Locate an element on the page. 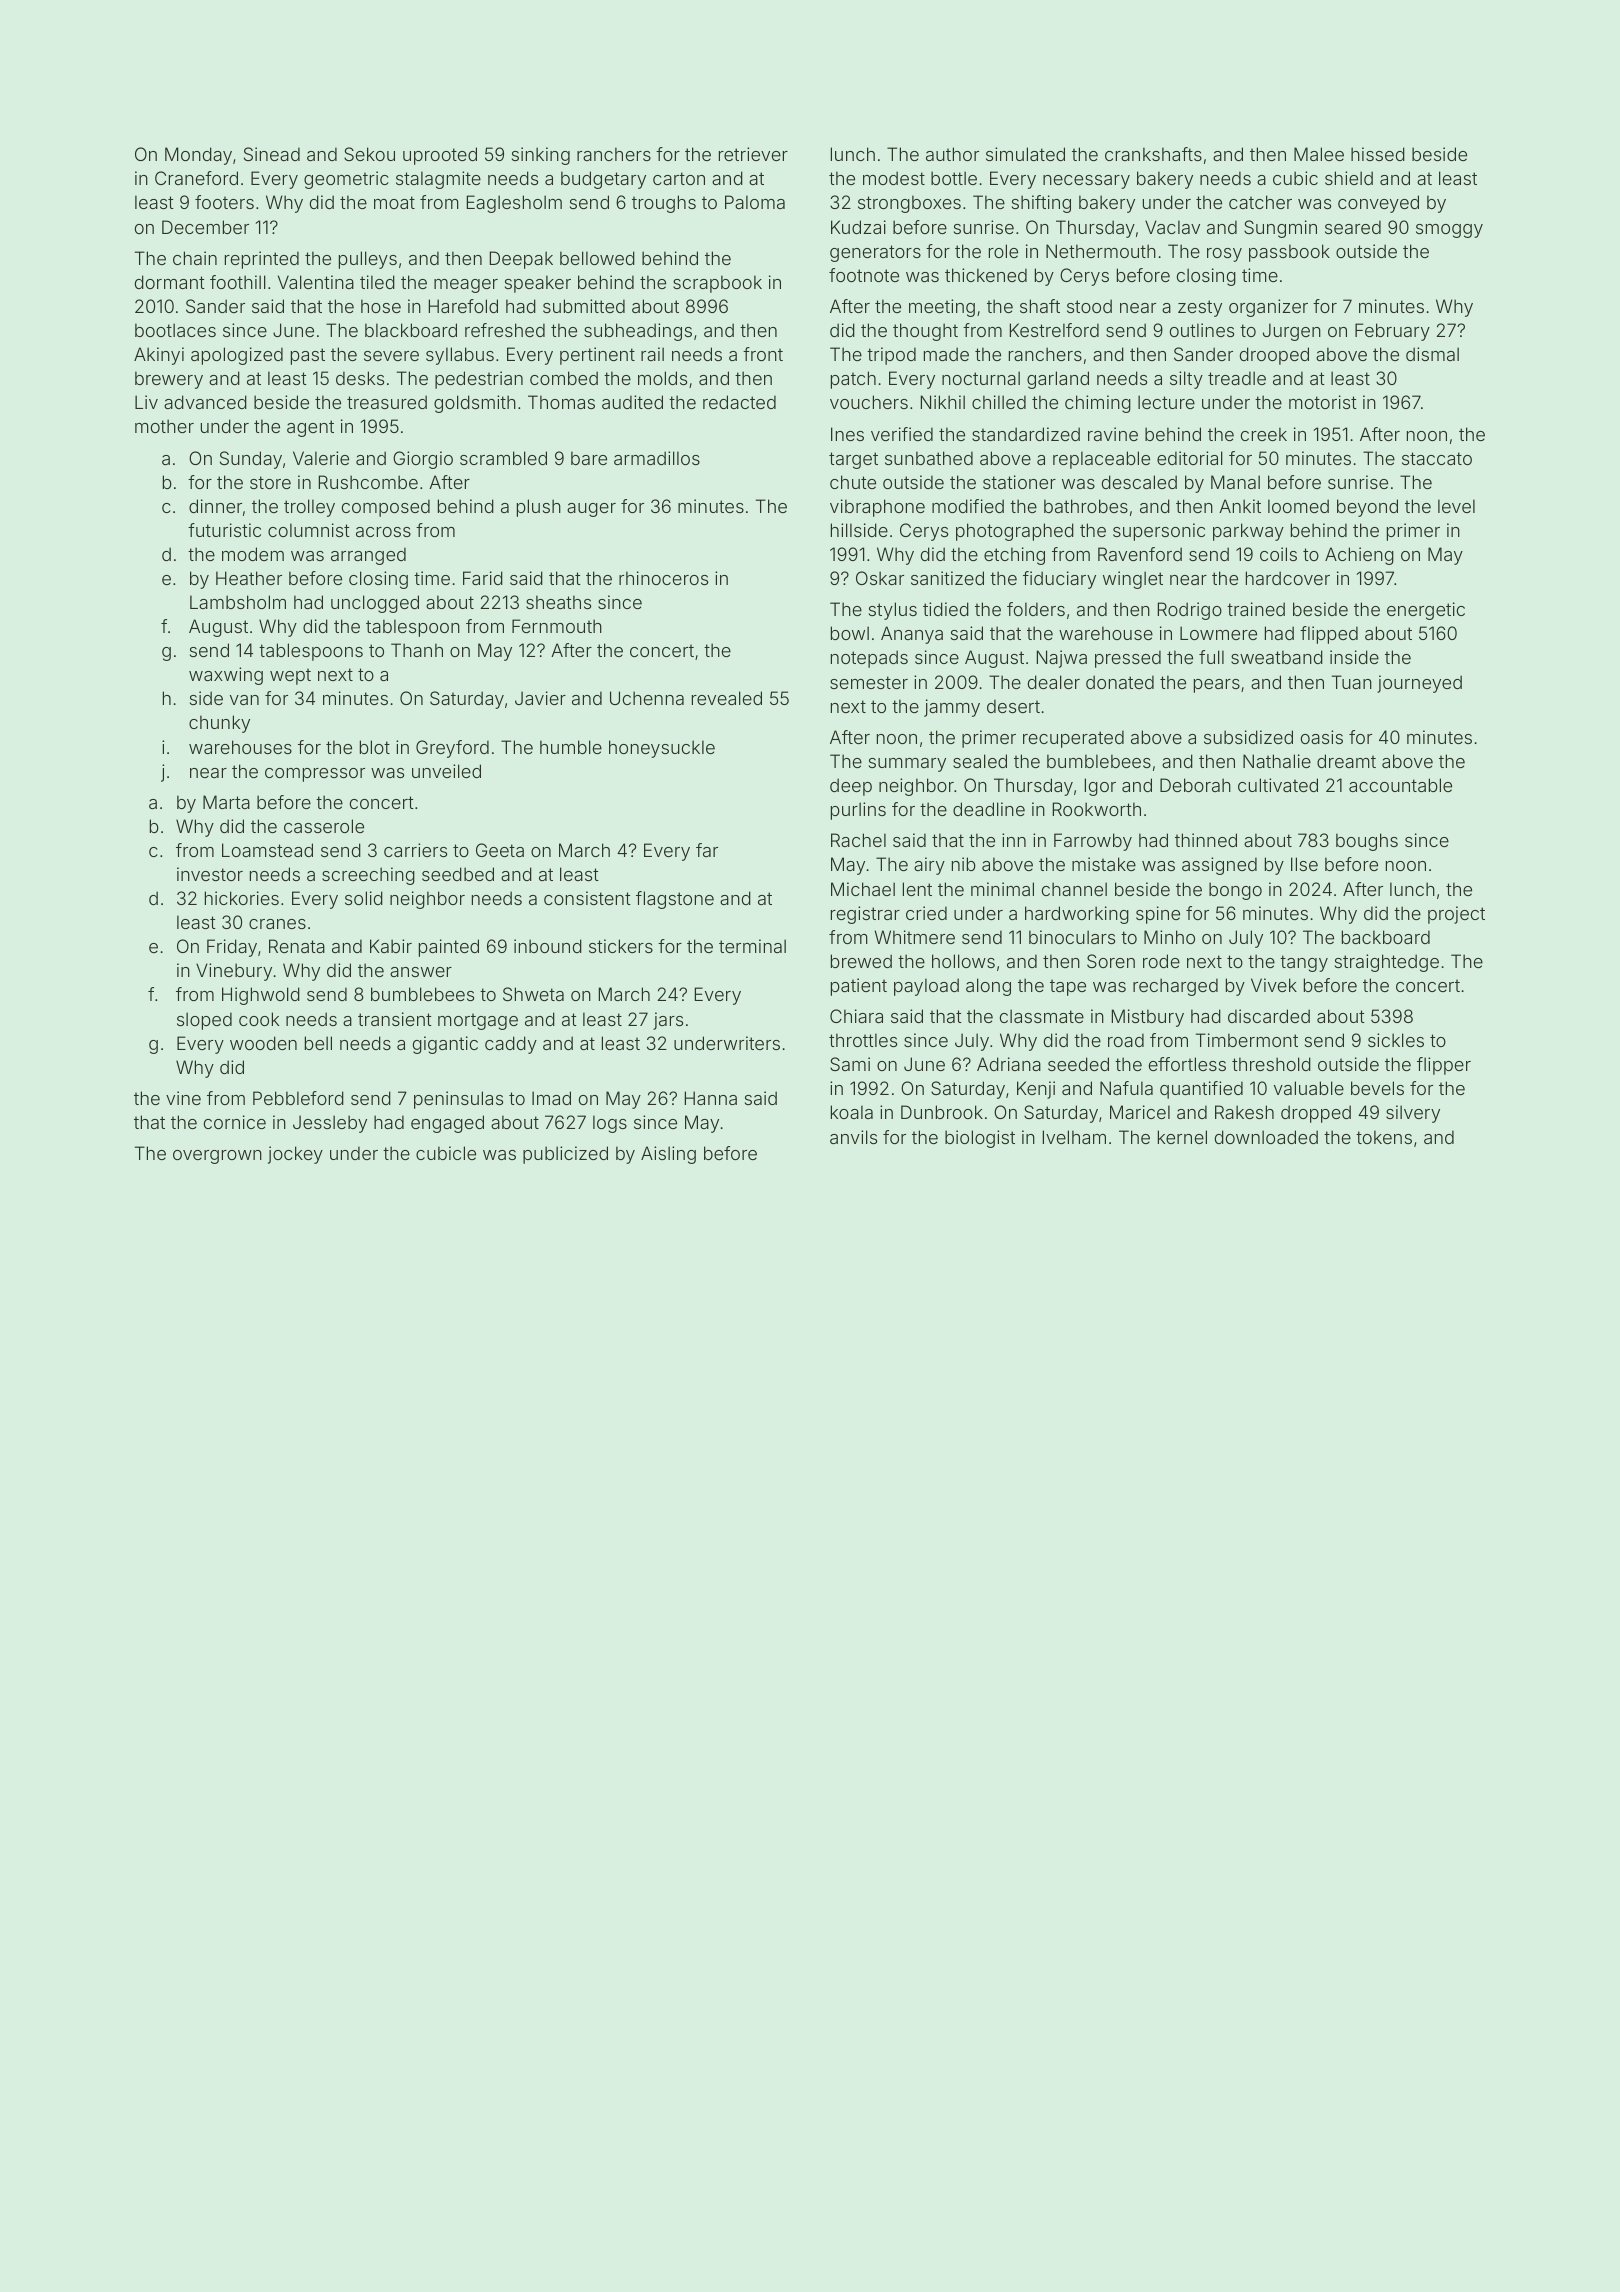 The image size is (1620, 2292). seared is located at coordinates (1353, 227).
